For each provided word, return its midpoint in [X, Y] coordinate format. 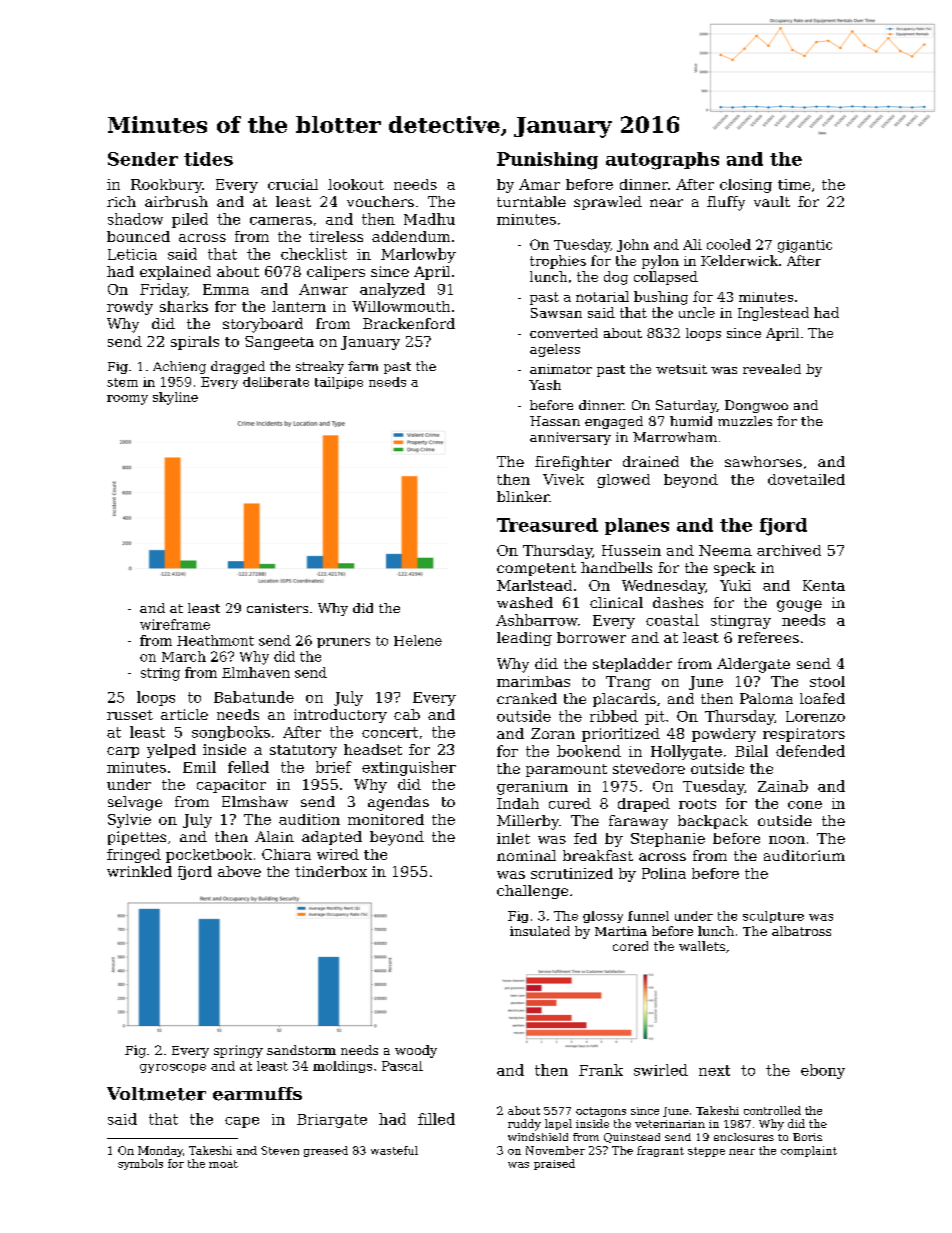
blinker [523, 496]
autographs [662, 161]
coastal [672, 620]
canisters [277, 608]
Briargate [332, 1121]
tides [208, 159]
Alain [274, 836]
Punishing [547, 161]
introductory [340, 716]
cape [242, 1122]
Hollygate [686, 752]
